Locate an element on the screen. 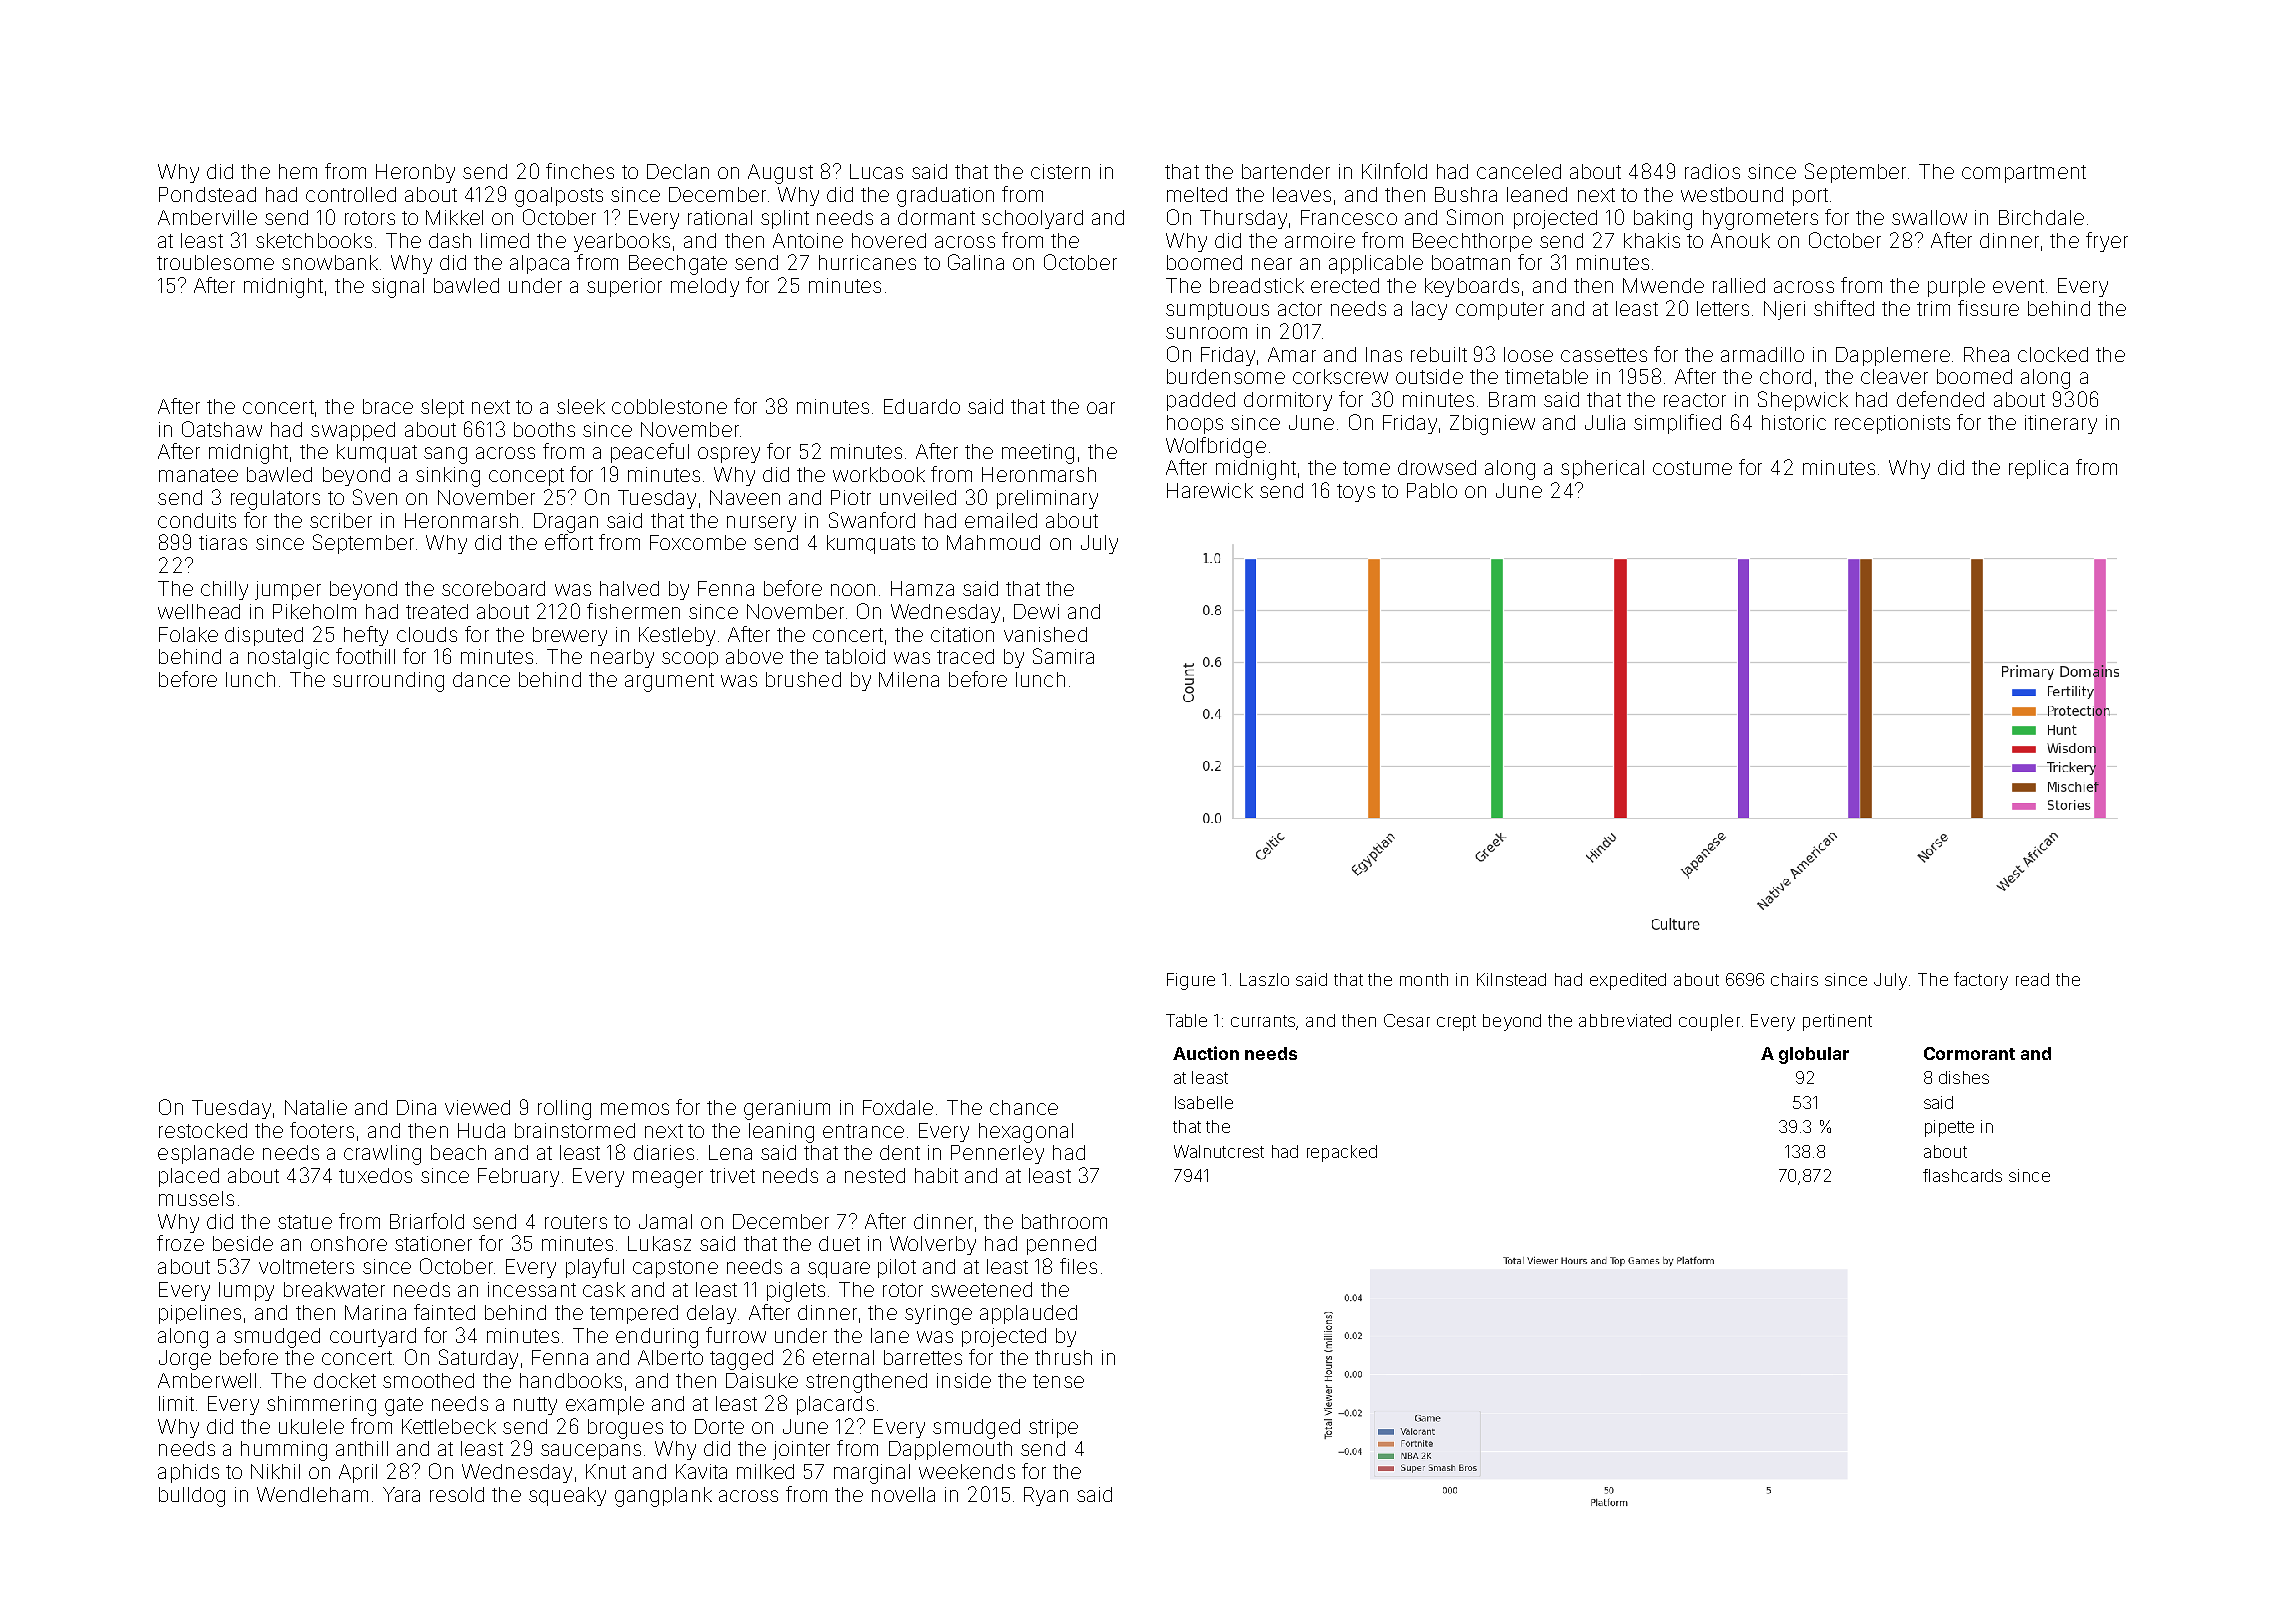  Lucas is located at coordinates (876, 171).
